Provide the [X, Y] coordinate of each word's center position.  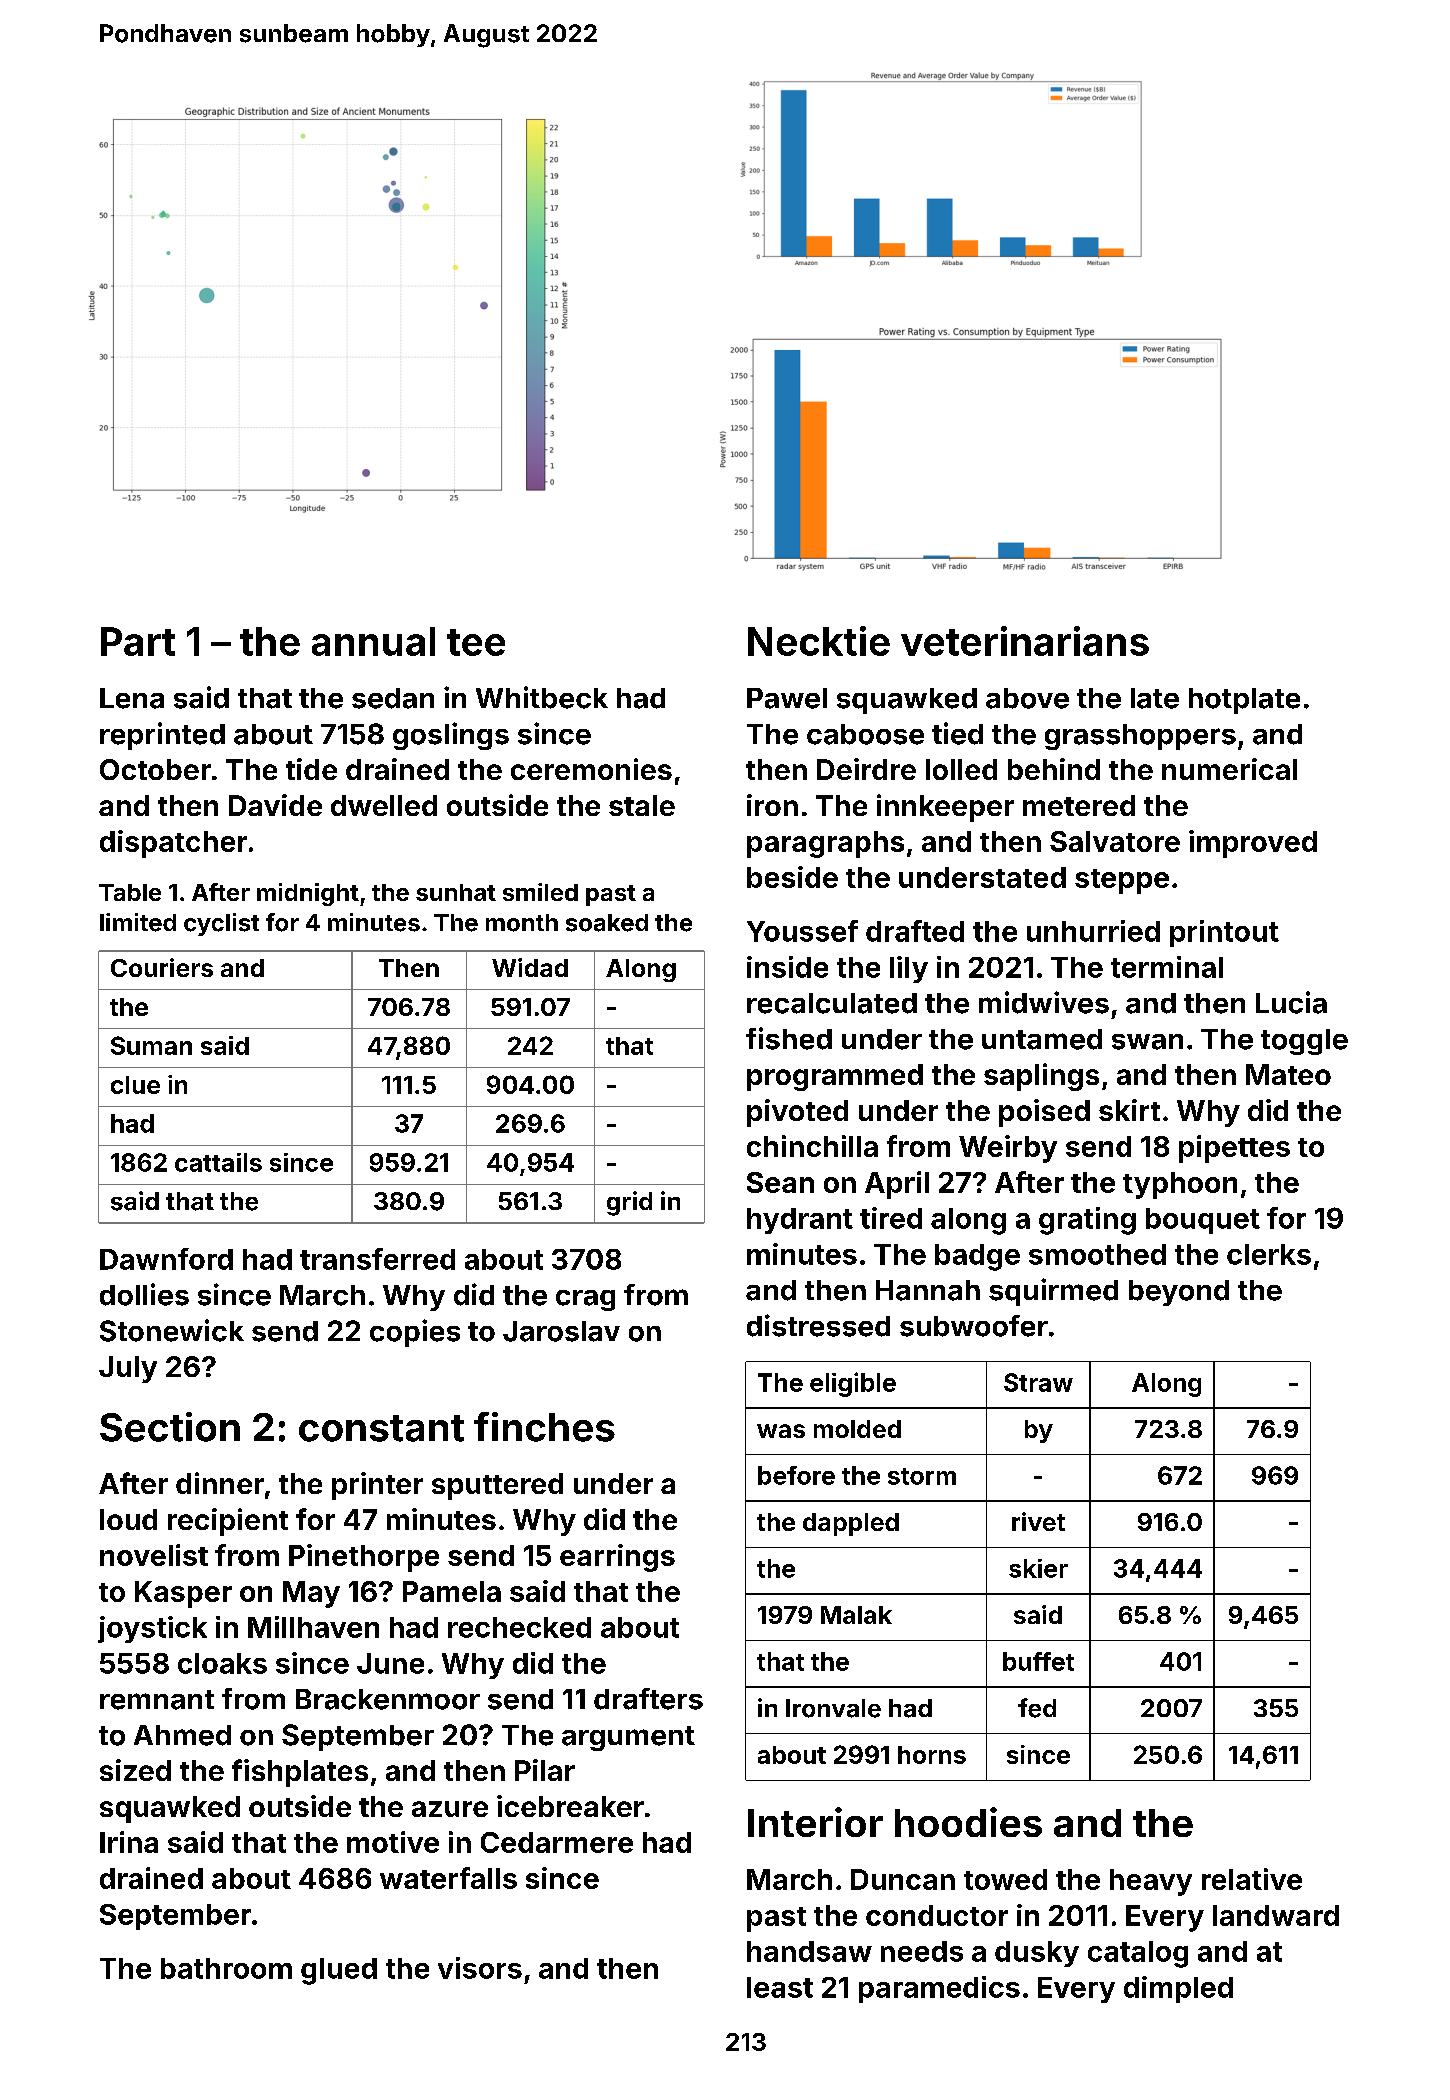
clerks [1269, 1254]
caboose [865, 734]
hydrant [800, 1221]
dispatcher [173, 844]
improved [1253, 844]
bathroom [226, 1968]
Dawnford [166, 1259]
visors [480, 1968]
